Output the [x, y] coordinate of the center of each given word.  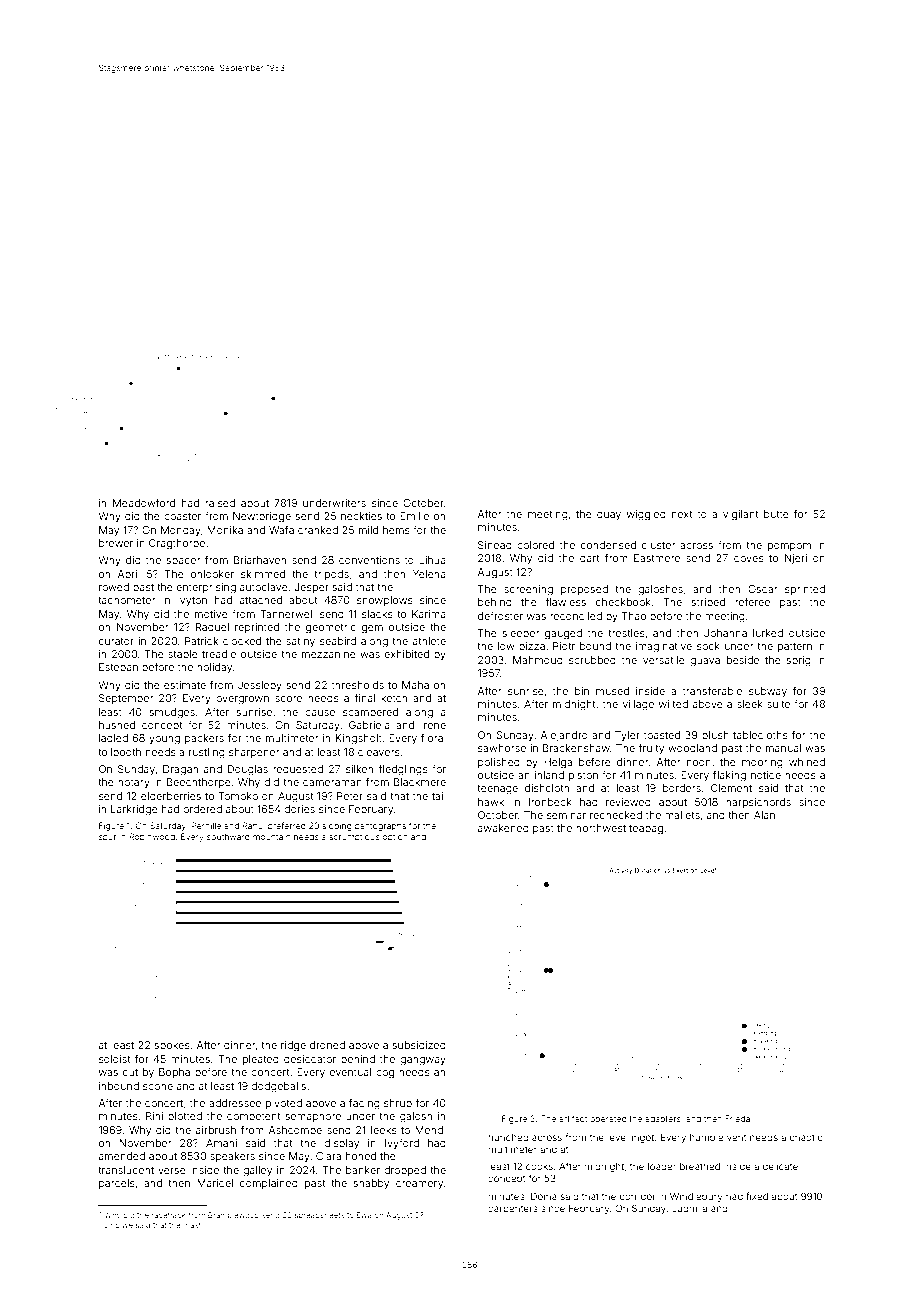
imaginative [664, 647]
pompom [789, 547]
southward [228, 836]
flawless [566, 602]
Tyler [627, 736]
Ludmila [689, 1208]
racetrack [168, 1215]
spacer [184, 562]
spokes [172, 1046]
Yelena [429, 574]
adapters [663, 1119]
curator [116, 641]
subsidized [419, 1045]
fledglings [403, 770]
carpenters [513, 1209]
